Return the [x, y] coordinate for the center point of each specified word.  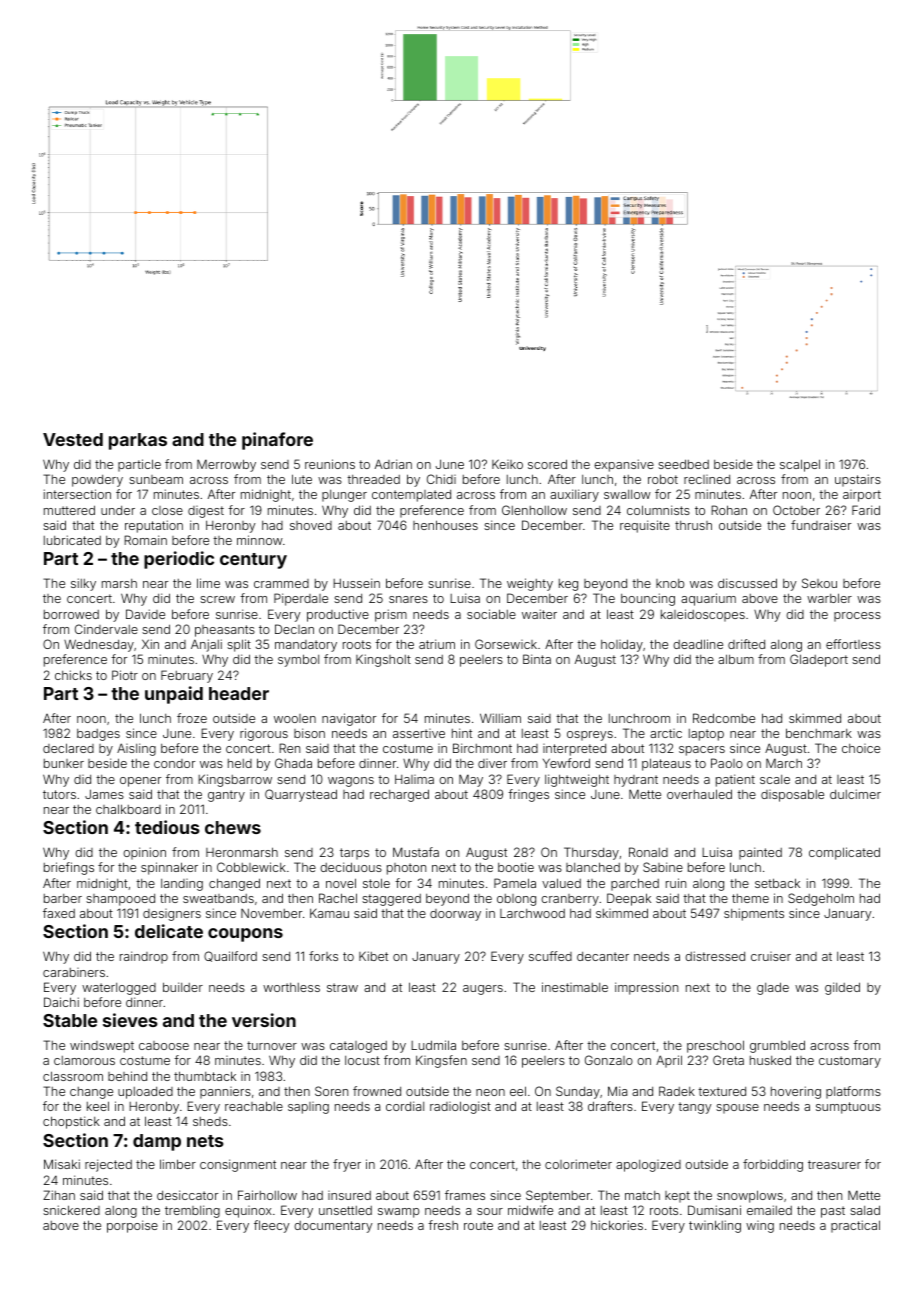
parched [635, 884]
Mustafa [416, 852]
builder [183, 987]
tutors [59, 794]
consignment [238, 1165]
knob [670, 583]
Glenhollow [534, 510]
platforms [853, 1092]
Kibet [373, 956]
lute [302, 479]
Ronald [648, 852]
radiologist [460, 1107]
